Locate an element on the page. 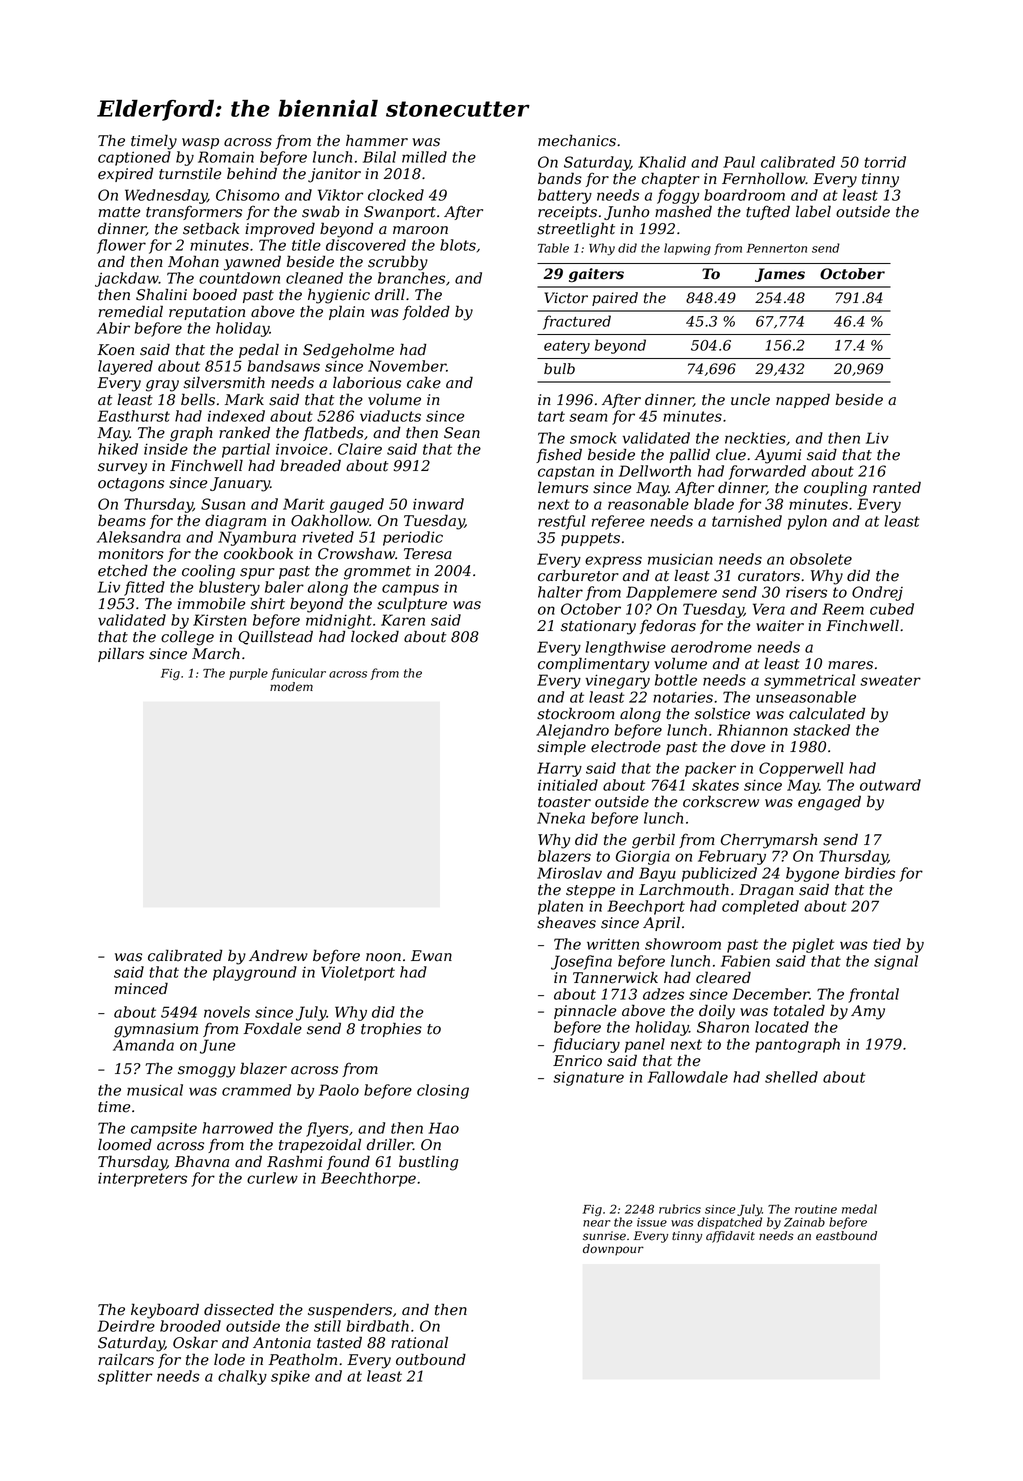 The width and height of the document is (1023, 1481). Beechthorpe is located at coordinates (368, 1179).
